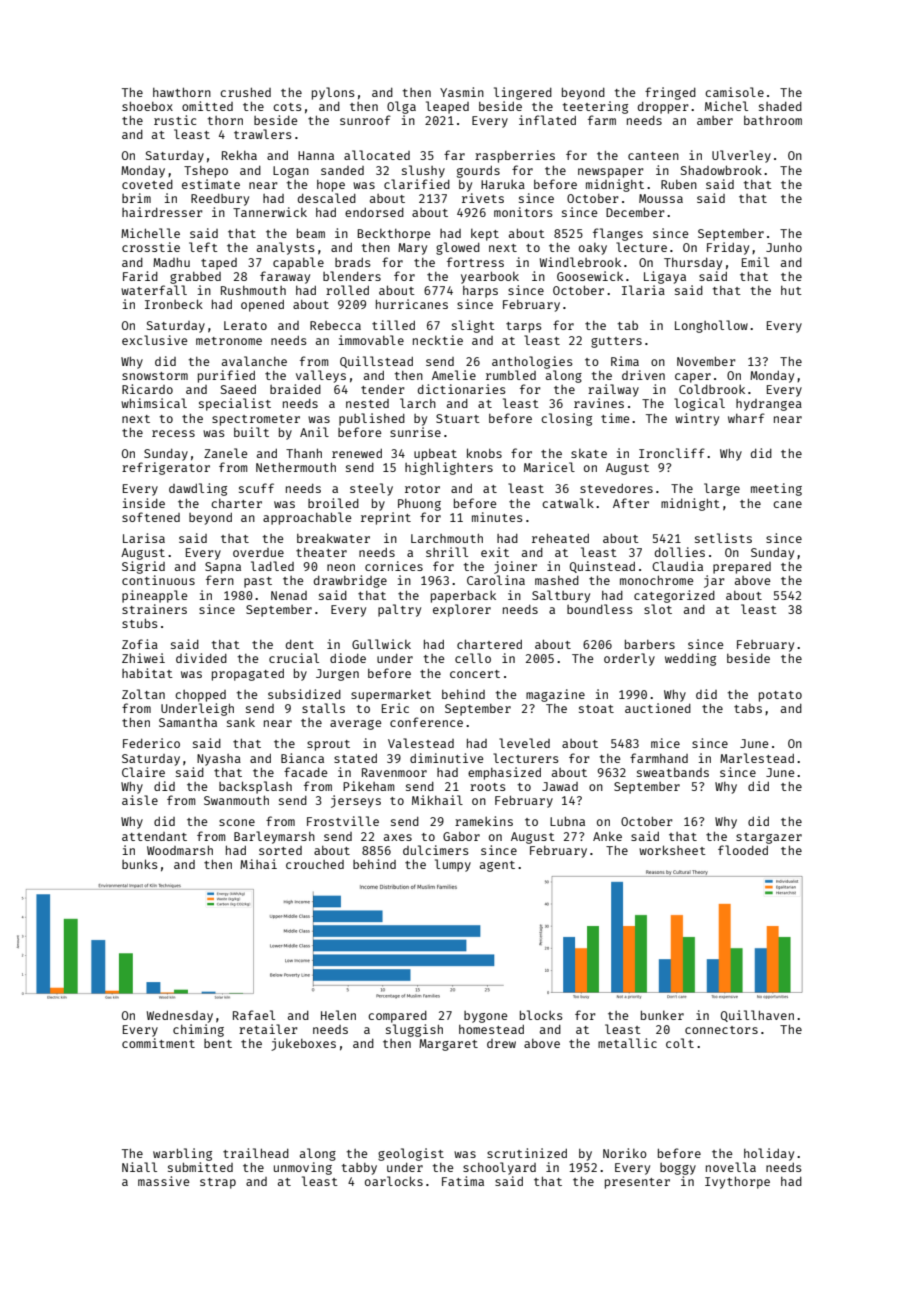 The image size is (924, 1308). What do you see at coordinates (515, 156) in the image?
I see `raspberries` at bounding box center [515, 156].
